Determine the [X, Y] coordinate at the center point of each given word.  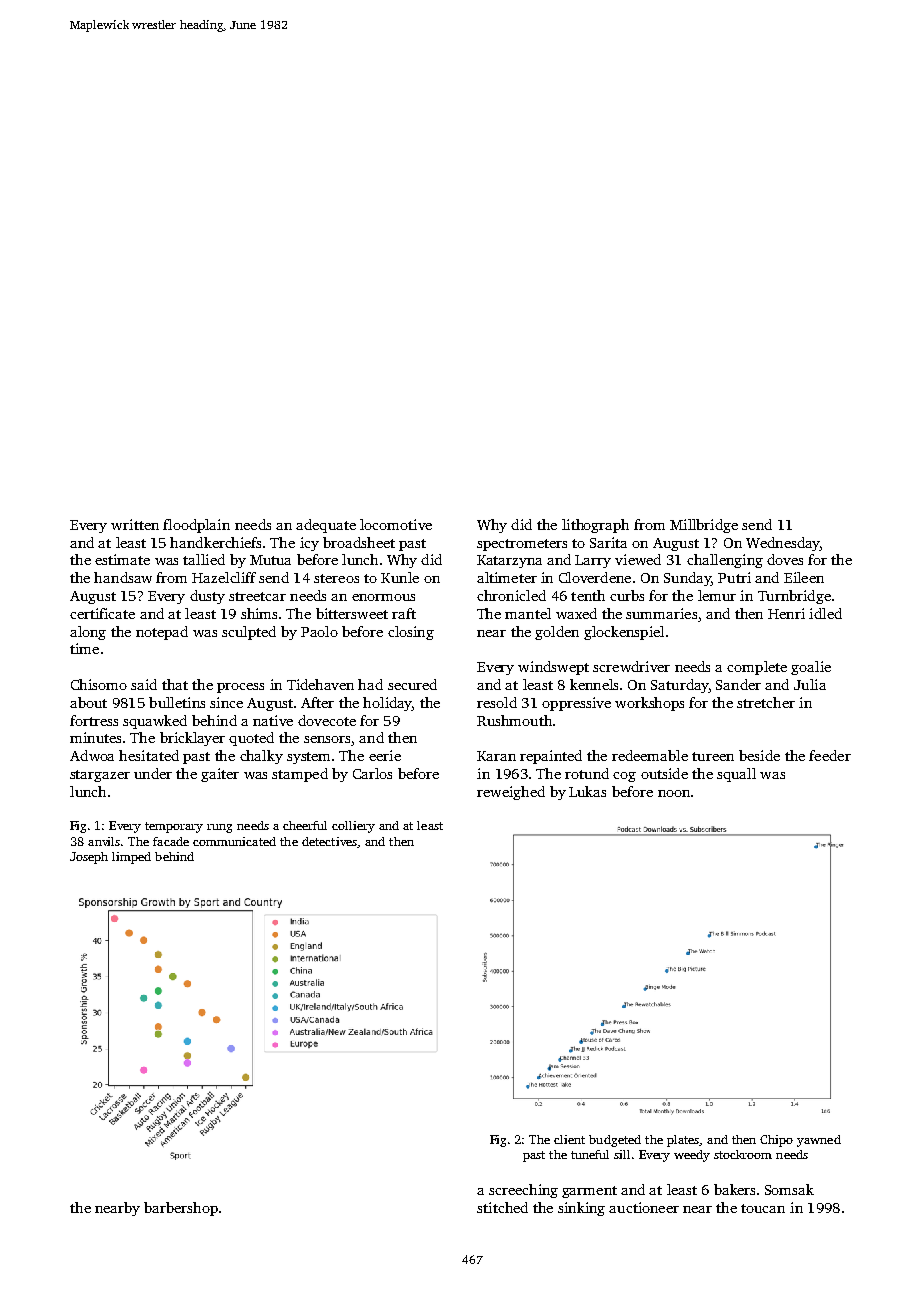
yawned [819, 1141]
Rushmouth [514, 720]
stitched [502, 1207]
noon [674, 793]
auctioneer [644, 1207]
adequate [326, 526]
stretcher [766, 702]
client [569, 1139]
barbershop [181, 1209]
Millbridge [704, 526]
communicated [234, 841]
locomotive [396, 524]
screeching [523, 1191]
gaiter [220, 775]
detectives [330, 842]
